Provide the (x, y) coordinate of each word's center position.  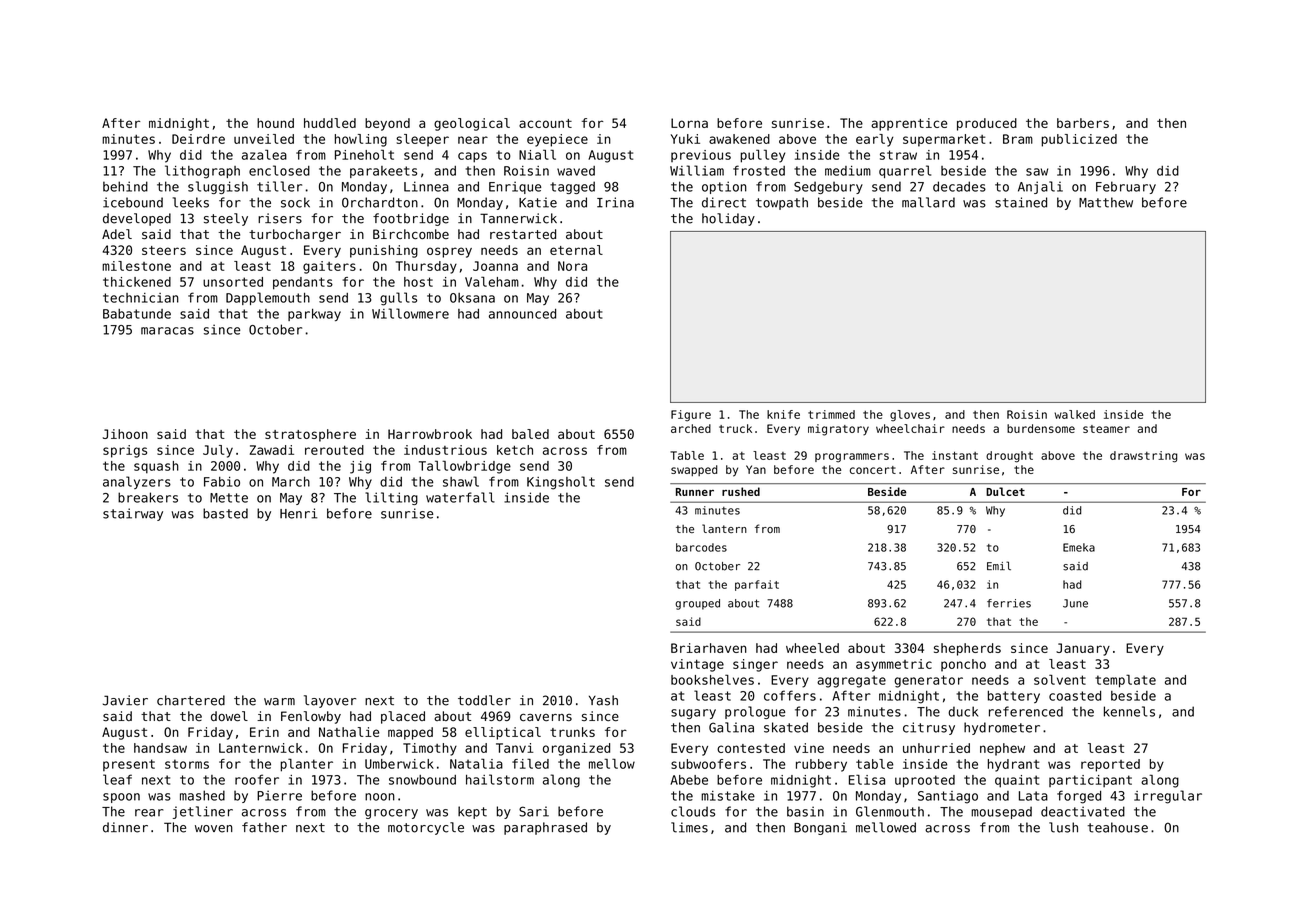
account (545, 123)
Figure (691, 416)
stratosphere (310, 435)
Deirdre (198, 139)
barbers (1083, 123)
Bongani (820, 828)
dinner (125, 827)
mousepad (1001, 812)
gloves (910, 415)
